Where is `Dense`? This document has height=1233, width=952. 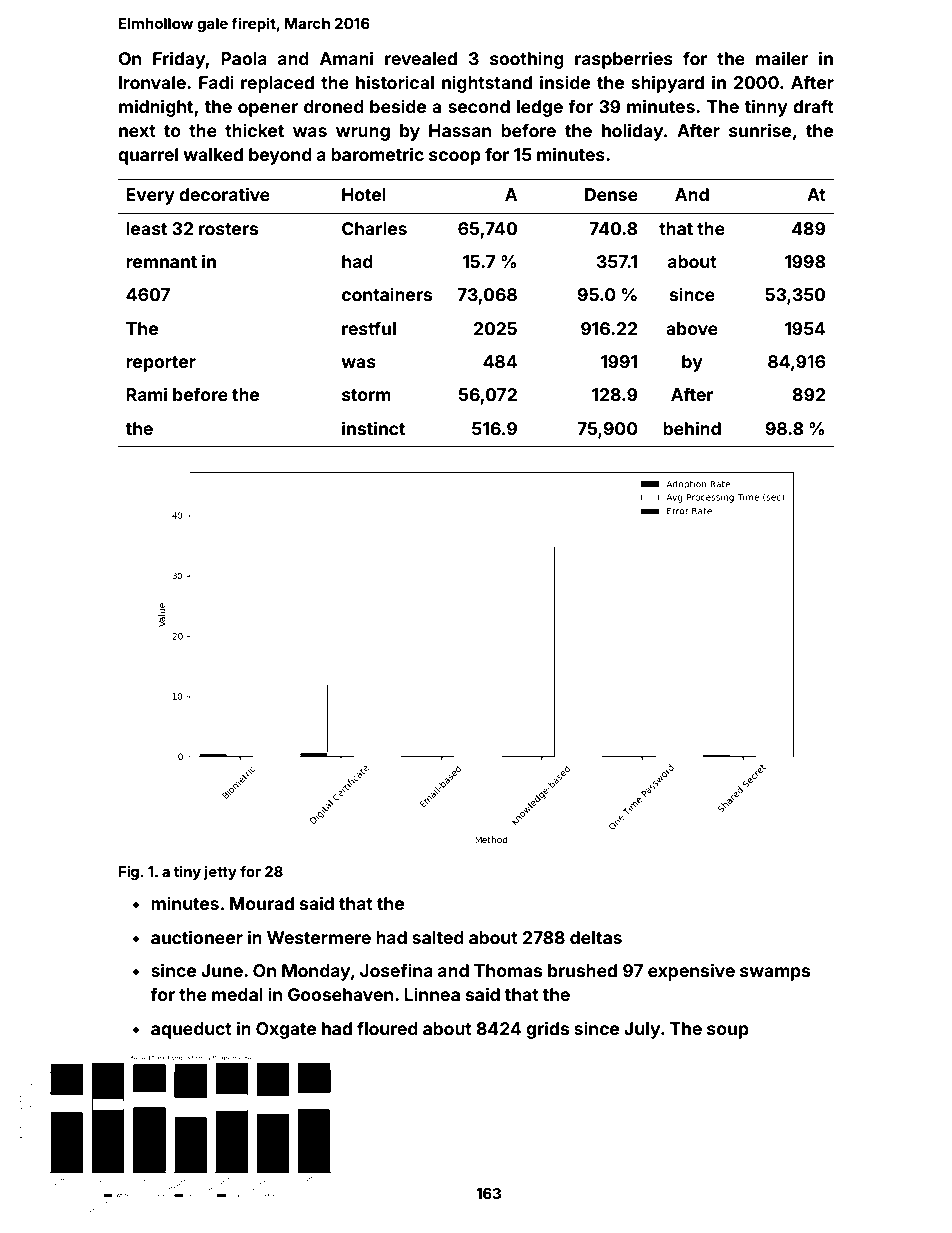
Dense is located at coordinates (611, 194).
